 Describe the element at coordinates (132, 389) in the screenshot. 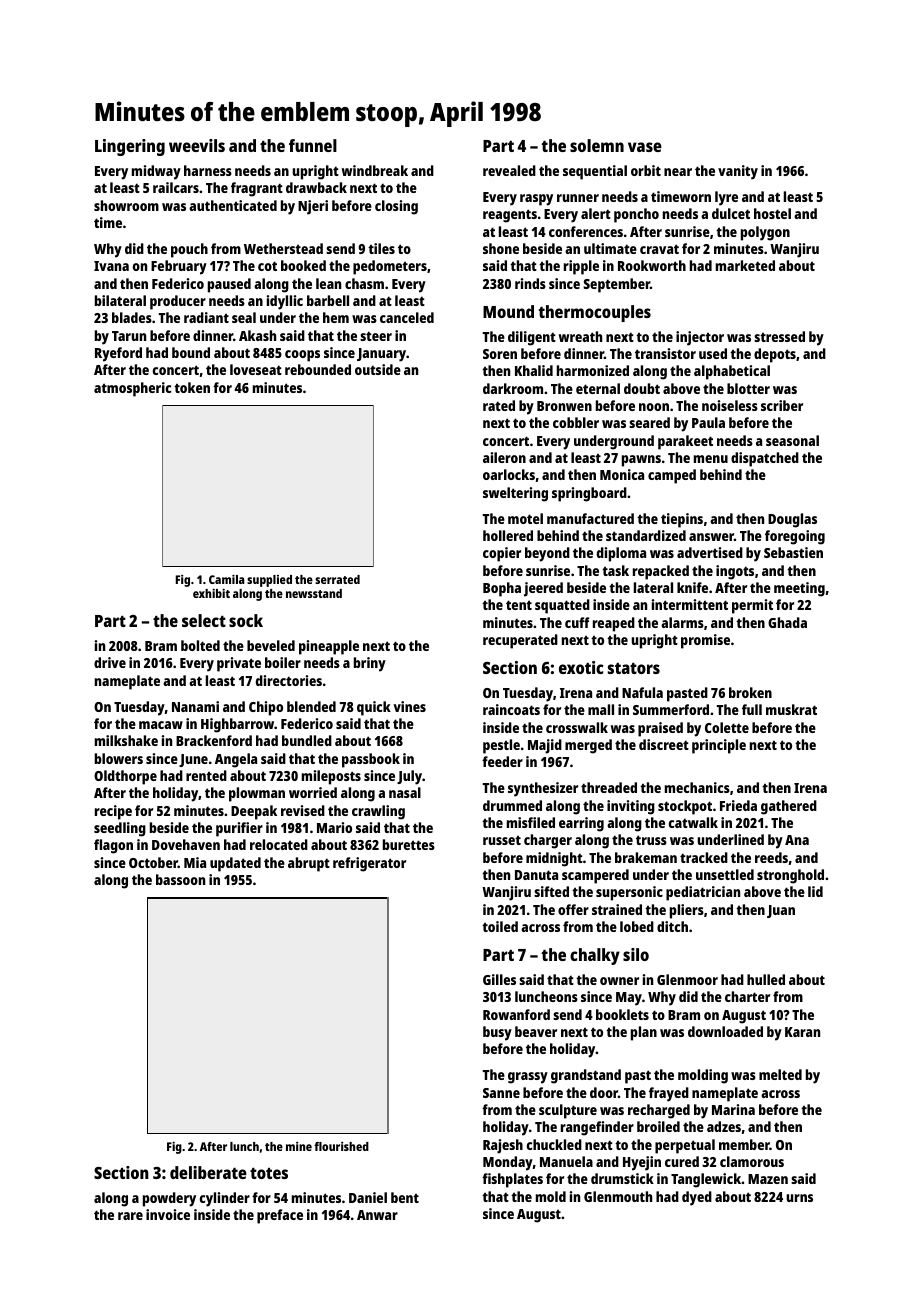

I see `atmospheric` at that location.
